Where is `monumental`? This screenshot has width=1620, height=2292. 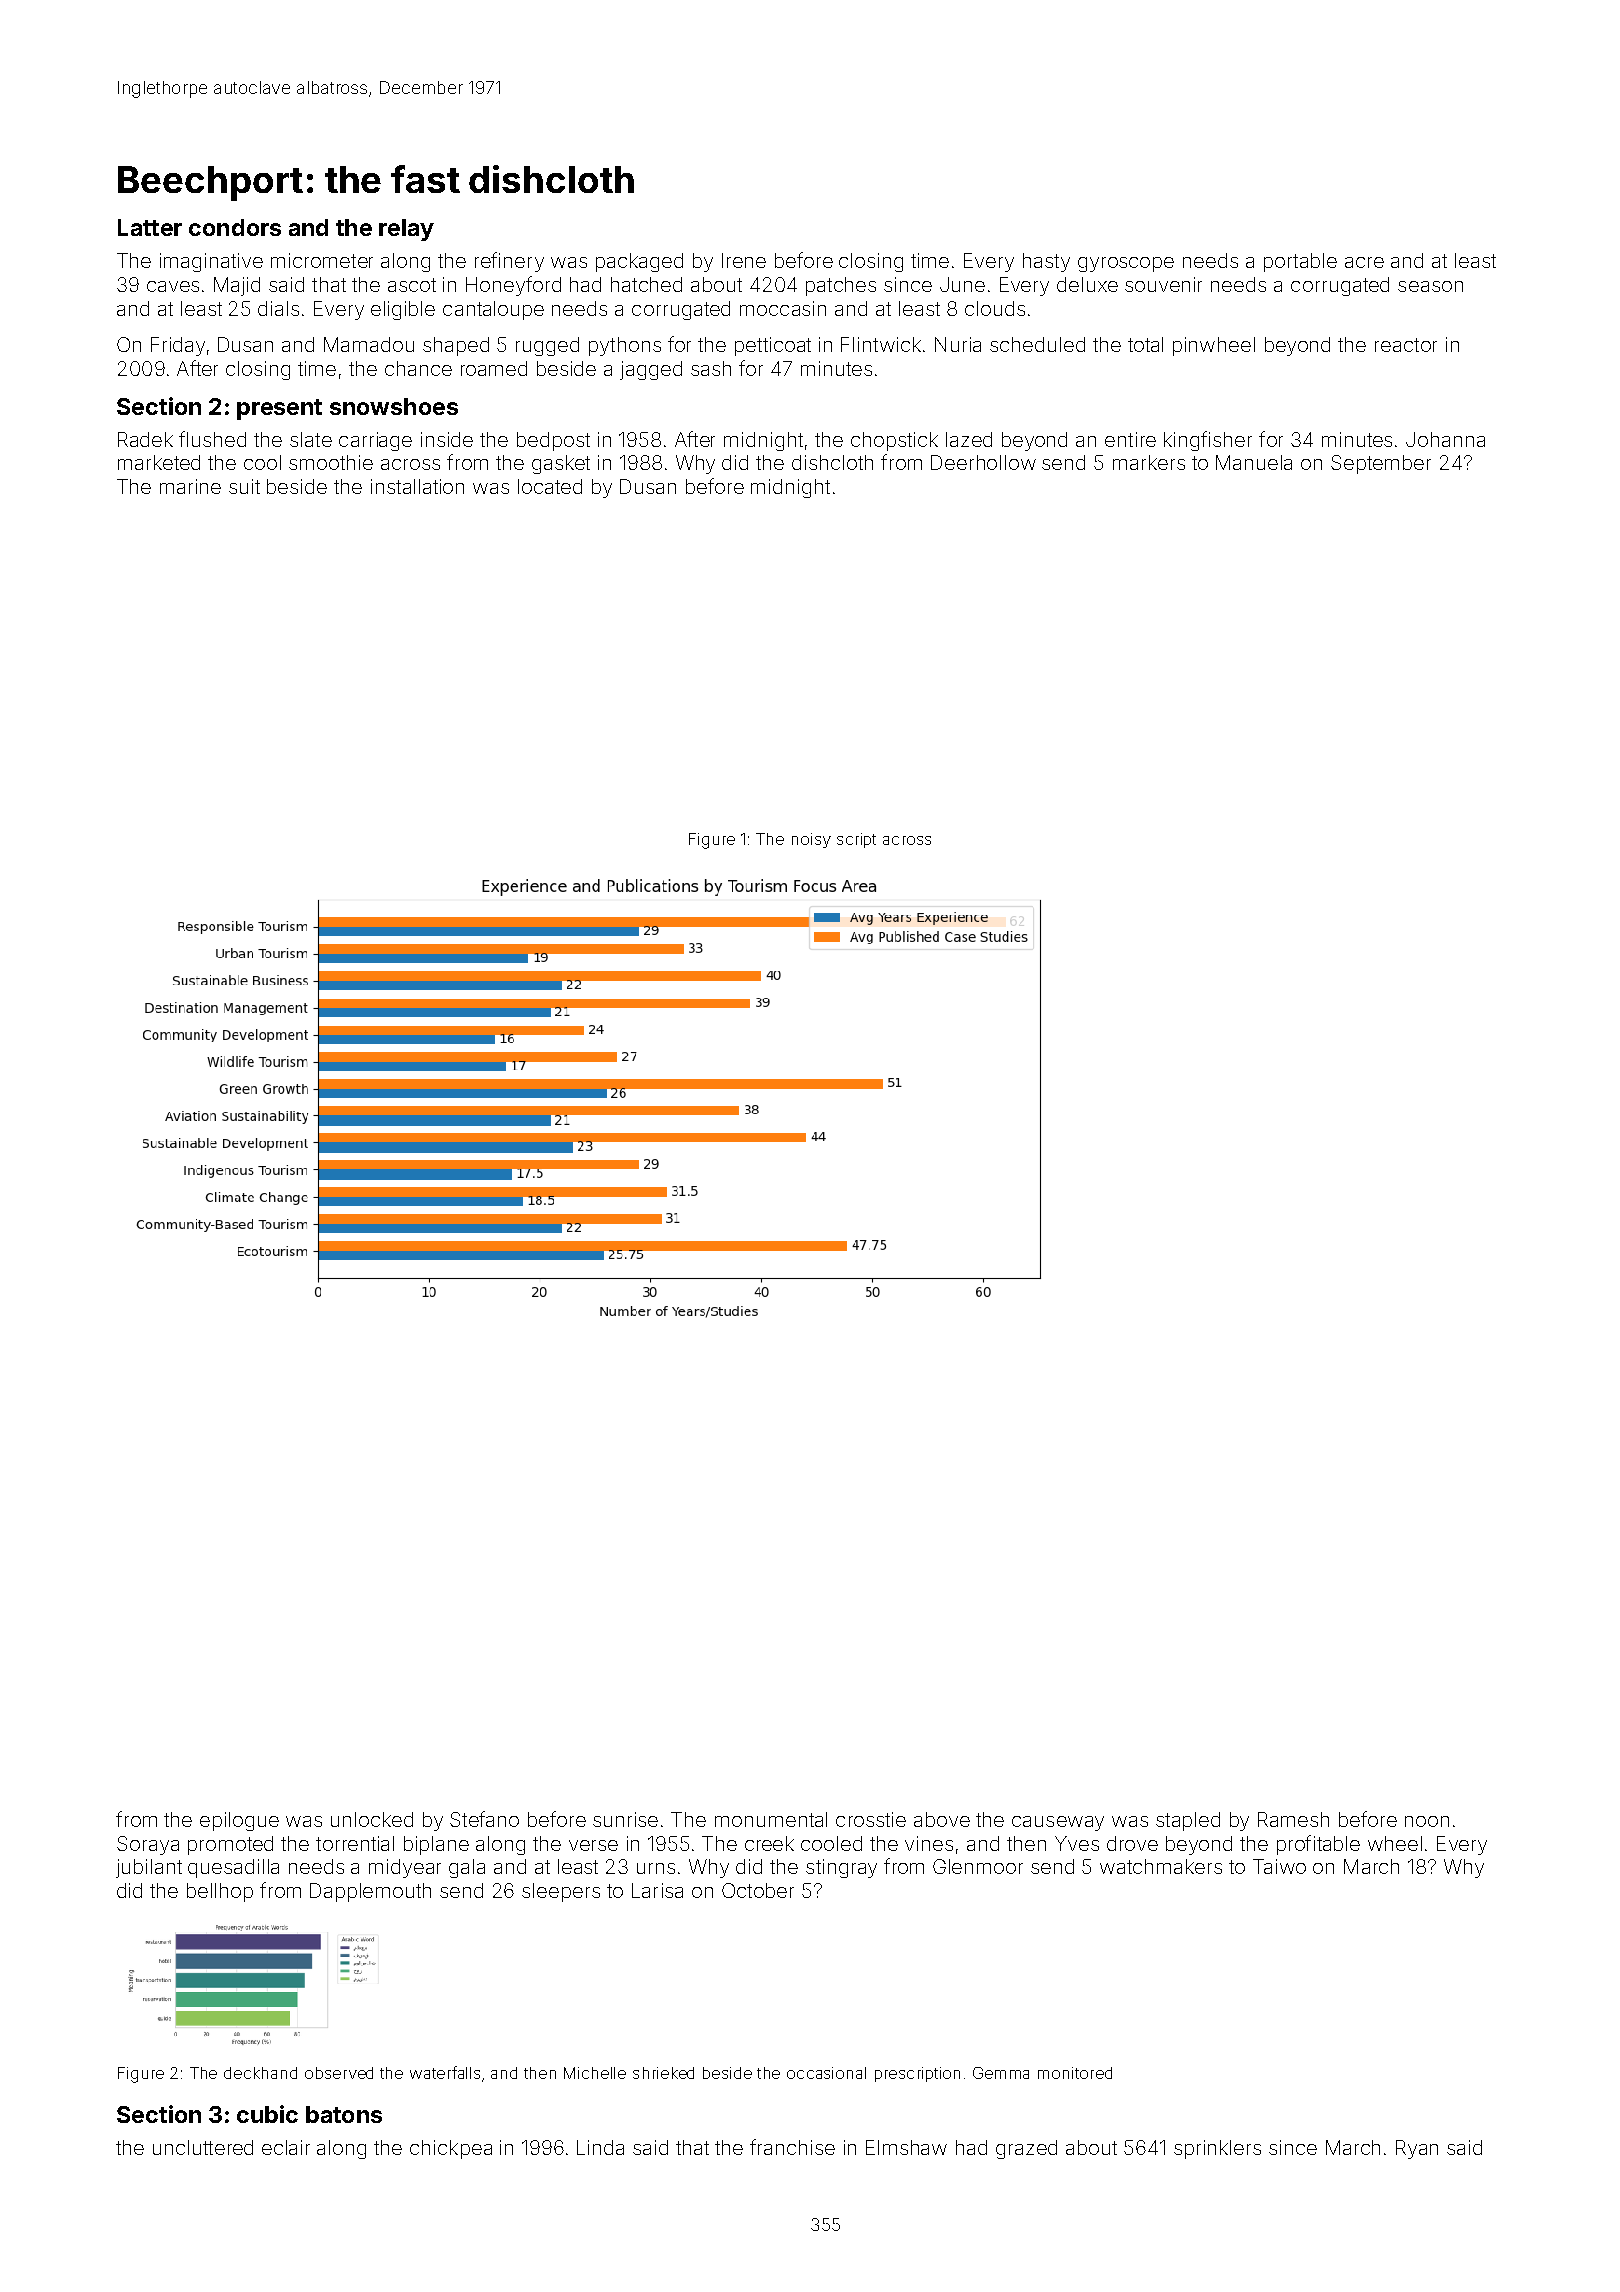
monumental is located at coordinates (771, 1819).
